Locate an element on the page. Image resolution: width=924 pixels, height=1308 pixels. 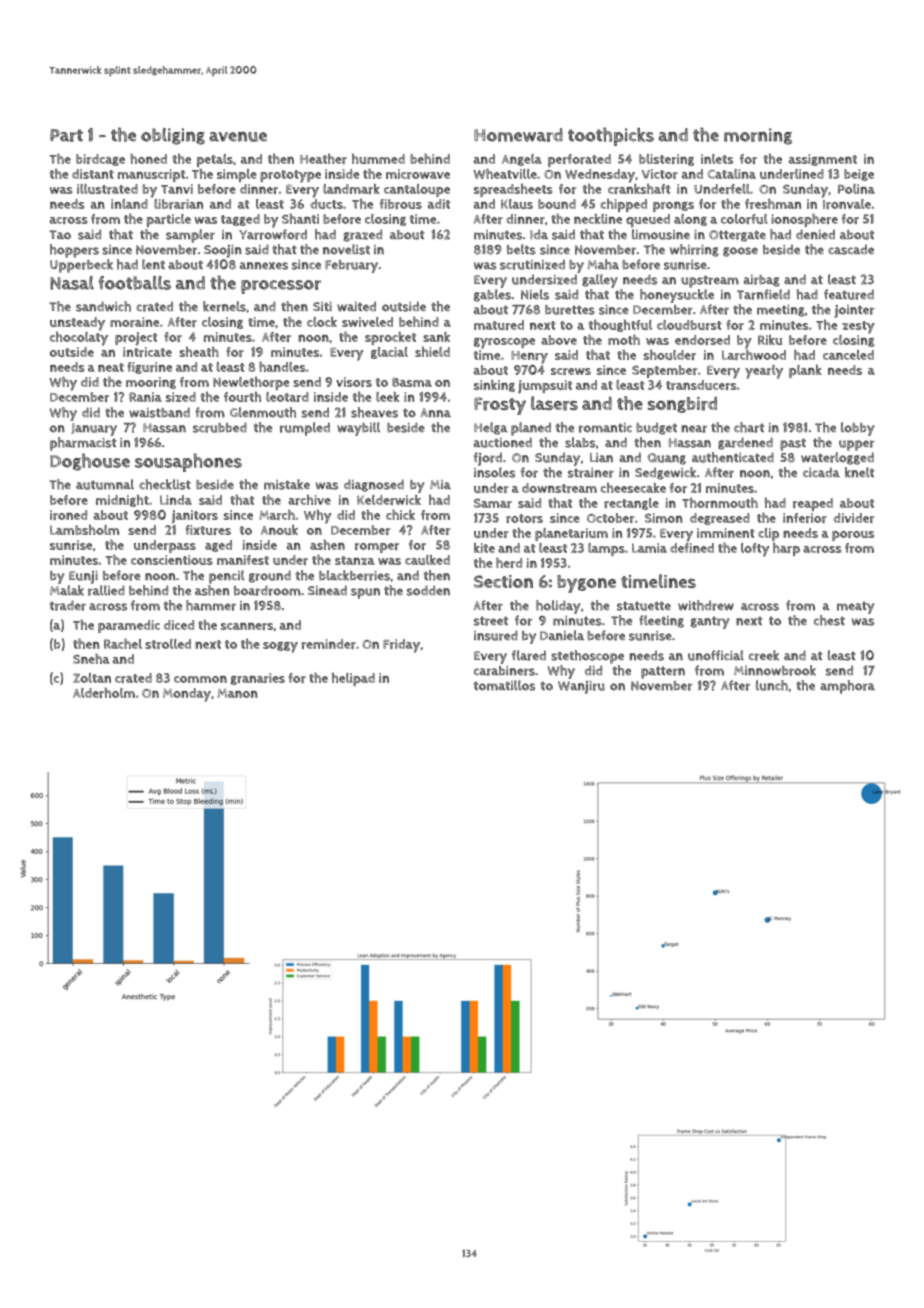
illustrated is located at coordinates (107, 189).
